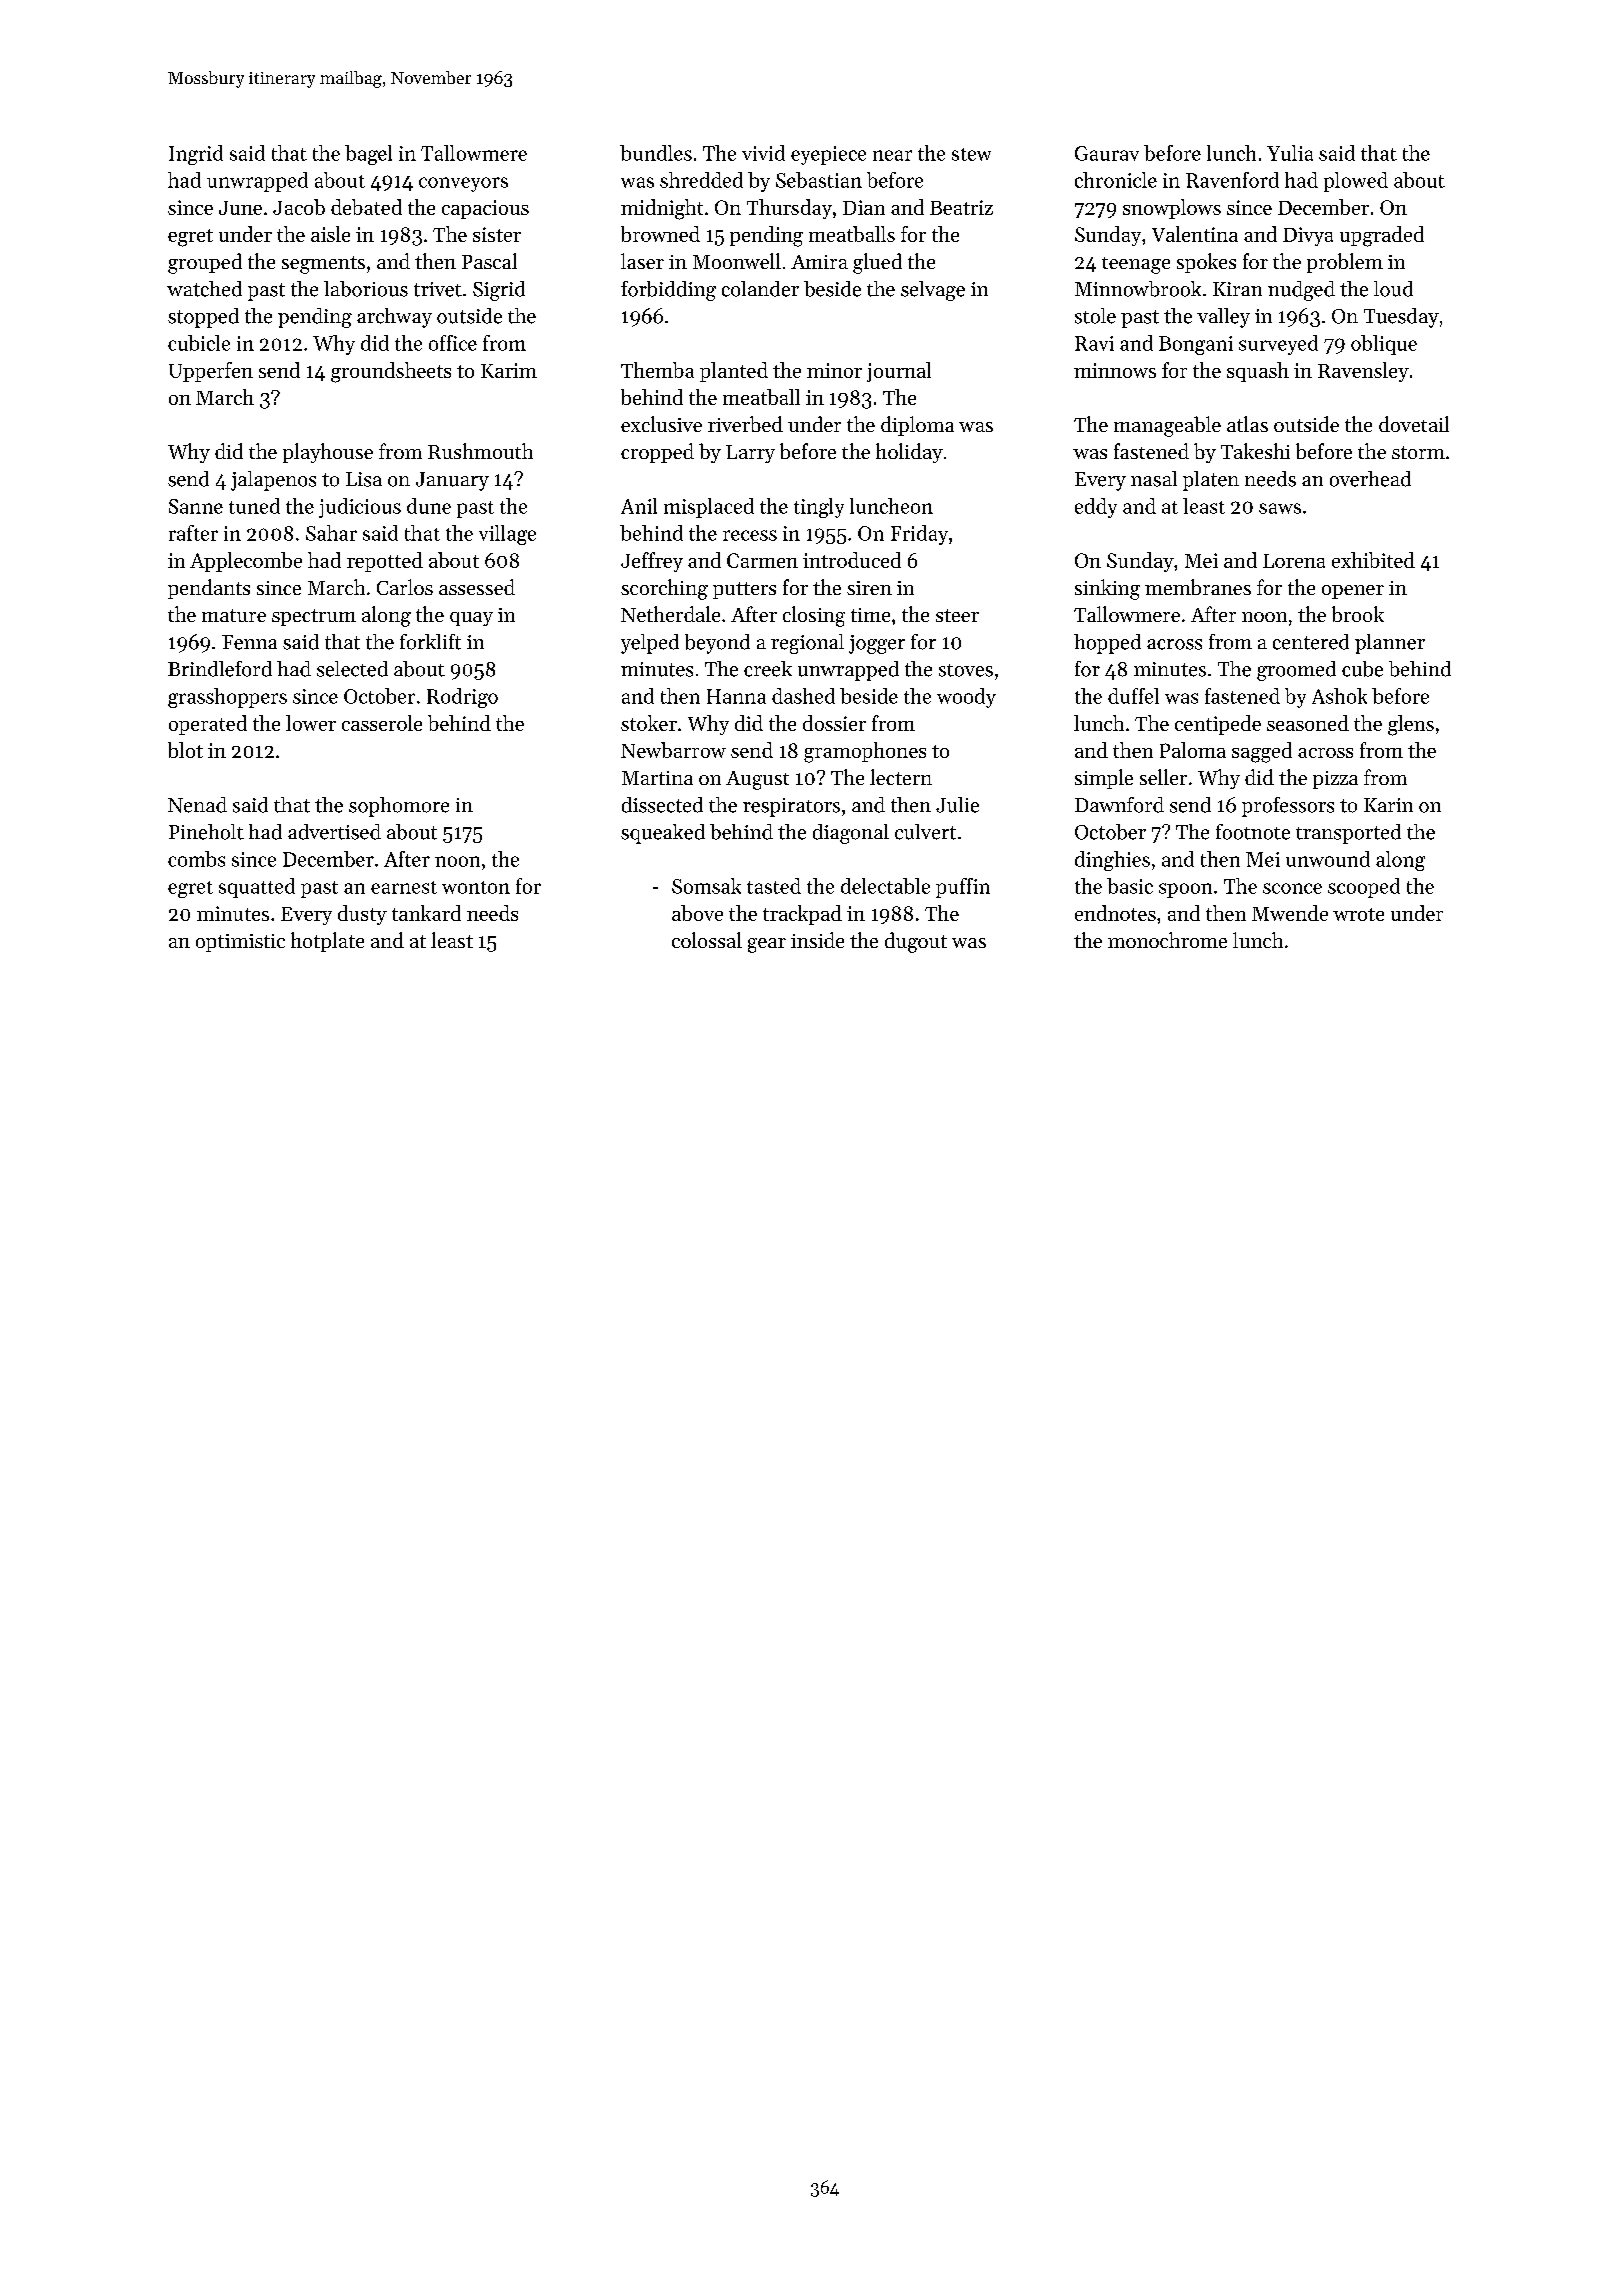  What do you see at coordinates (961, 207) in the document?
I see `Beatriz` at bounding box center [961, 207].
